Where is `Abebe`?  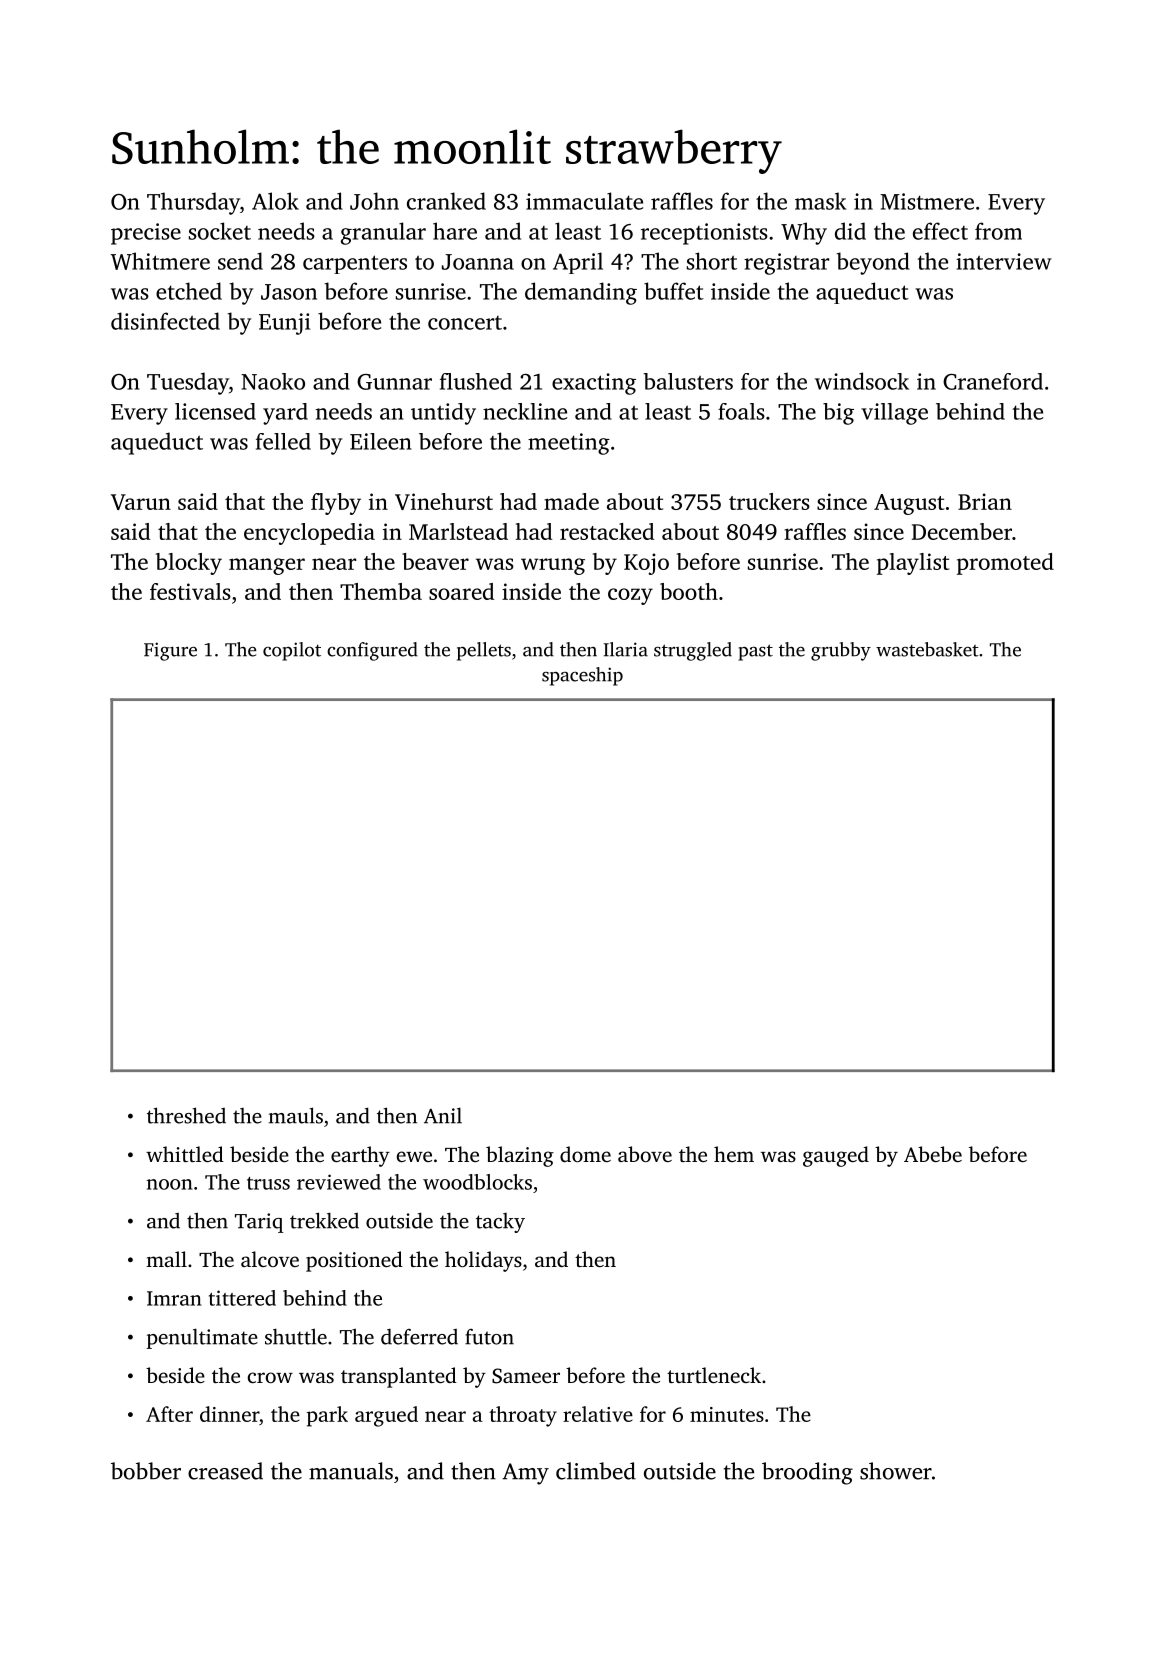 Abebe is located at coordinates (933, 1154).
